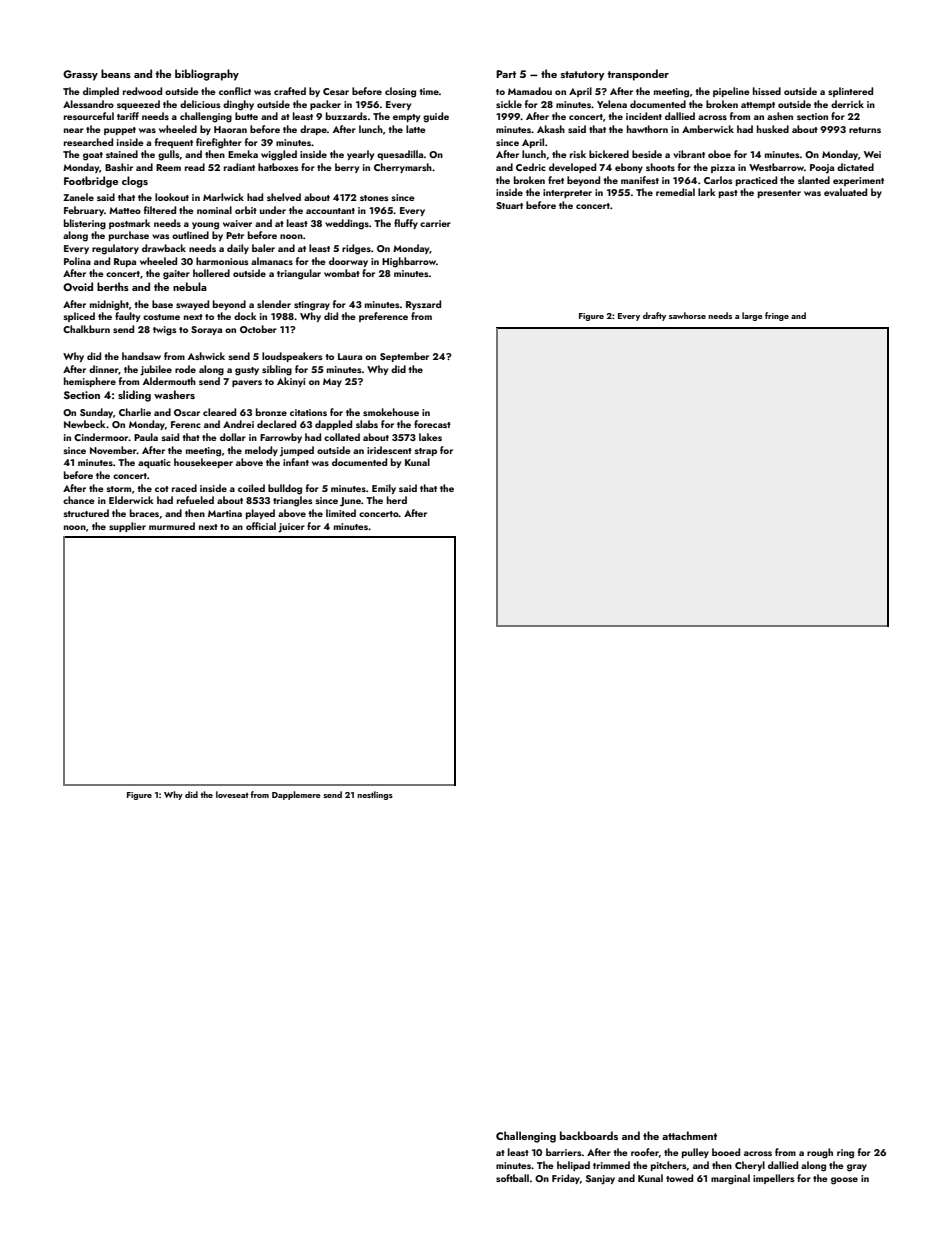 The width and height of the screenshot is (952, 1233). I want to click on nestlings, so click(375, 795).
